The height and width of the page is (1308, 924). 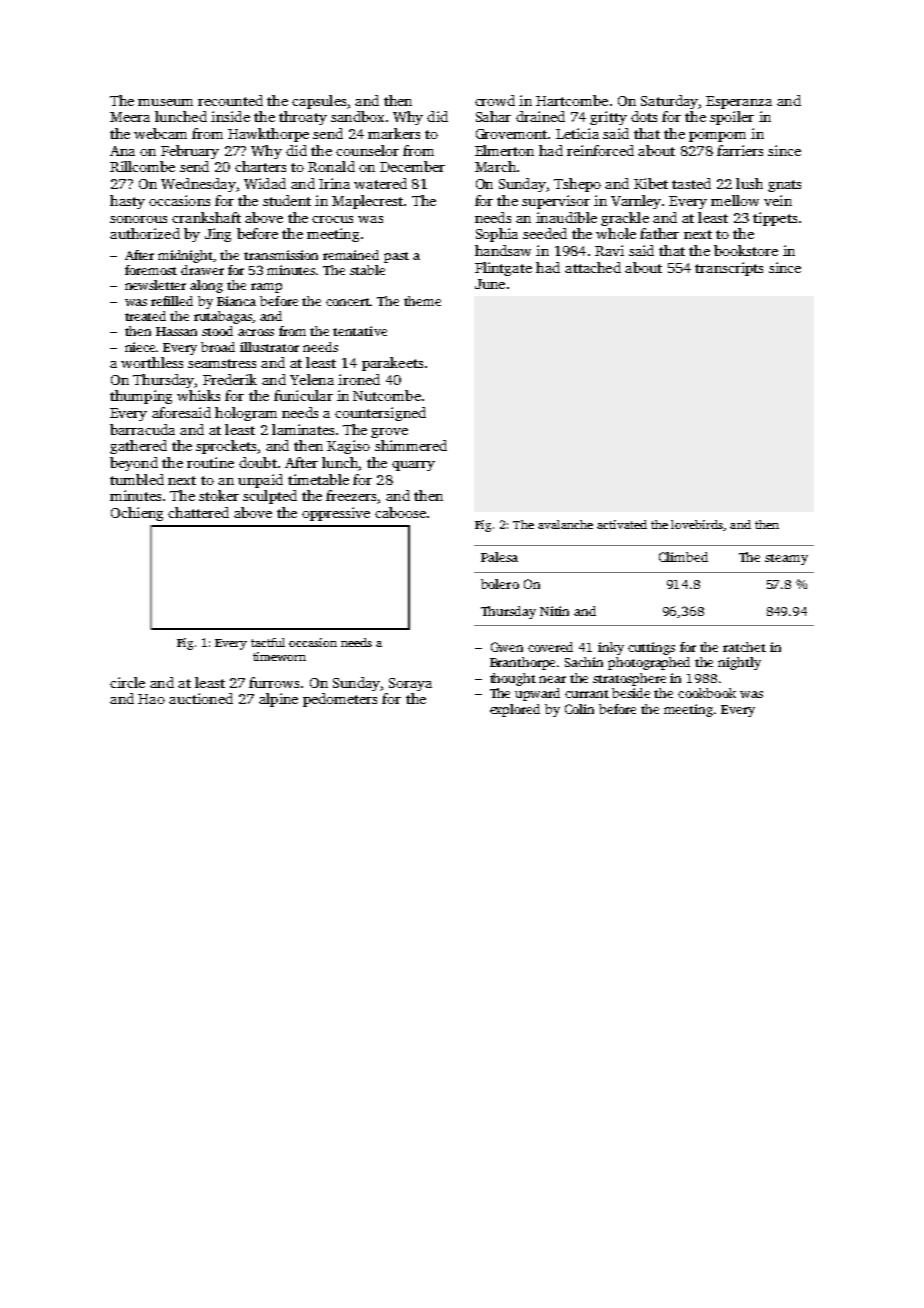 What do you see at coordinates (127, 202) in the page?
I see `hasty` at bounding box center [127, 202].
